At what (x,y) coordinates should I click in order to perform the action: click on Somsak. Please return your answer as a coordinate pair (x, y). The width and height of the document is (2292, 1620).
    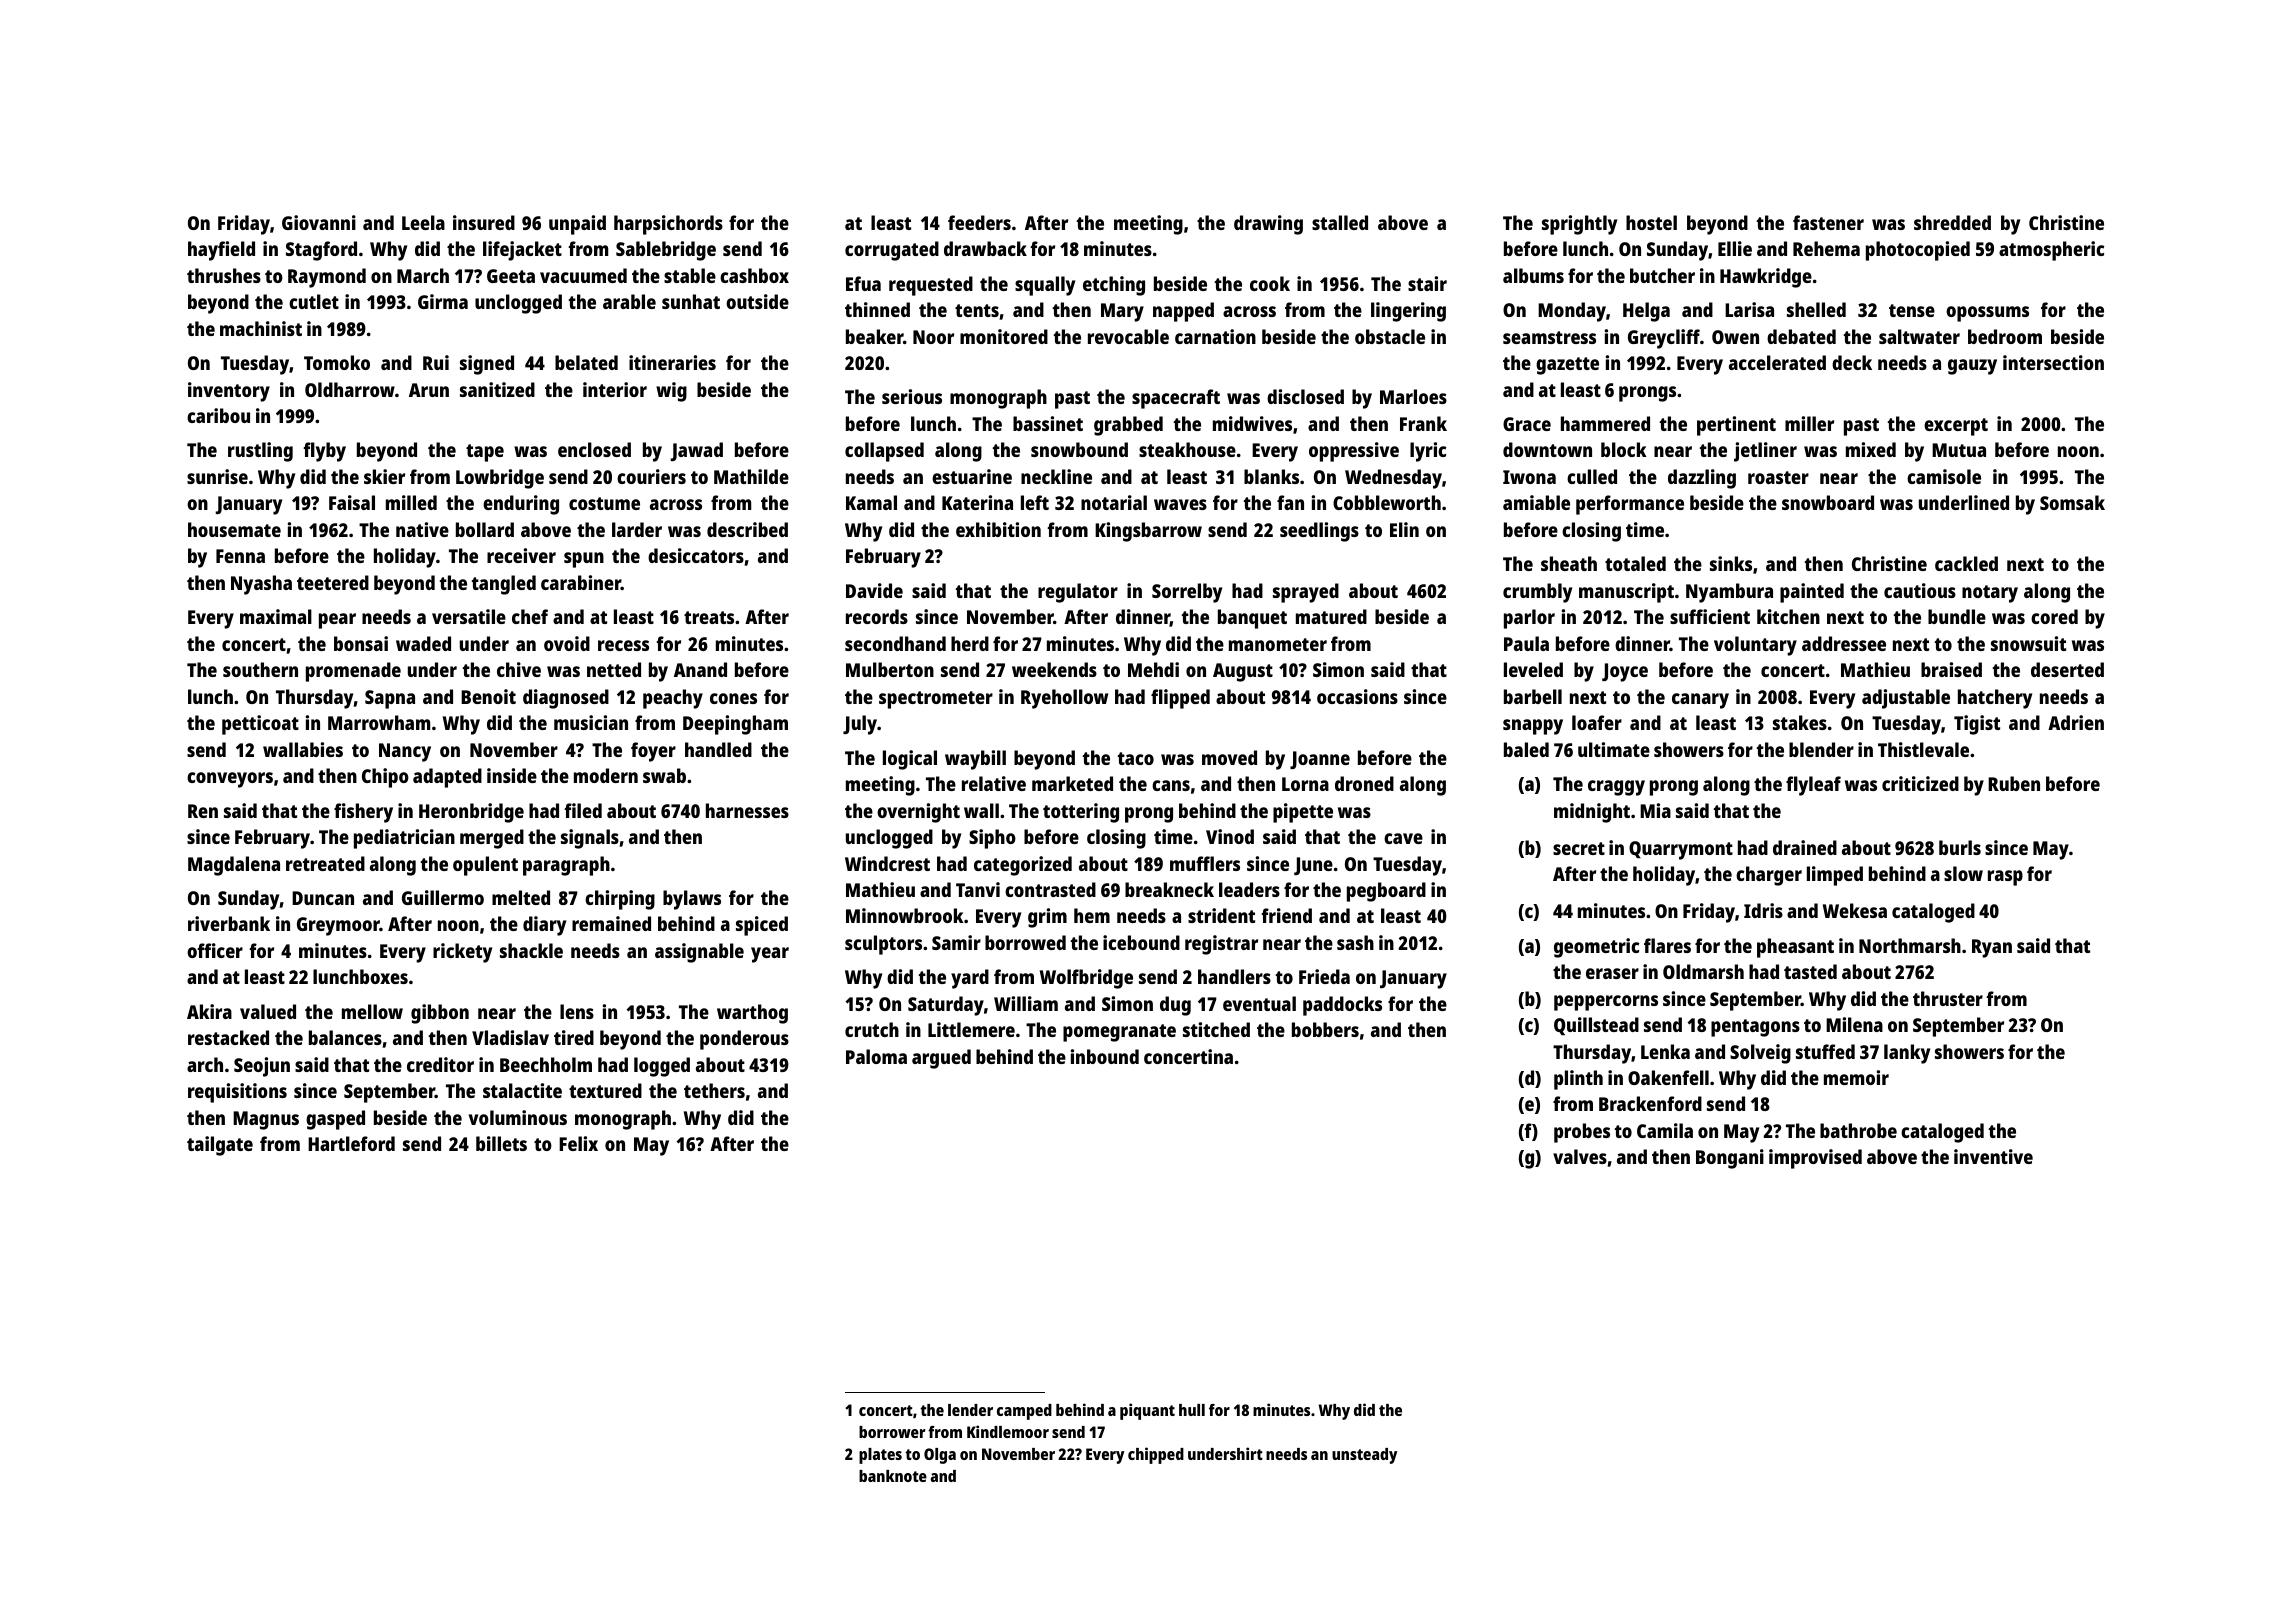
    Looking at the image, I should click on (2072, 502).
